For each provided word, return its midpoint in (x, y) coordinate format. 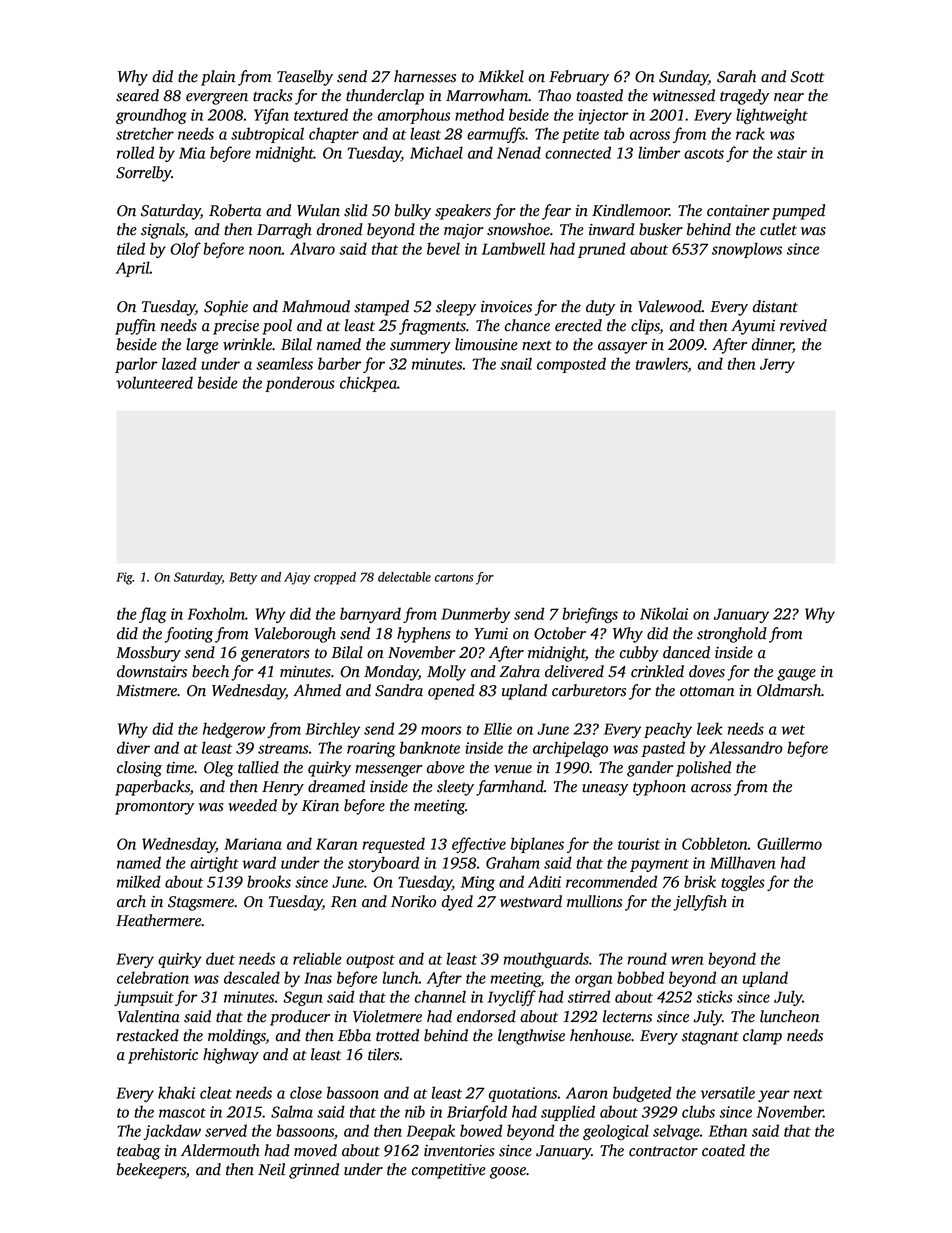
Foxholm (216, 613)
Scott (807, 77)
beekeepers (151, 1171)
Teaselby (305, 78)
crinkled (657, 671)
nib (415, 1111)
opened (451, 692)
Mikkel (501, 76)
